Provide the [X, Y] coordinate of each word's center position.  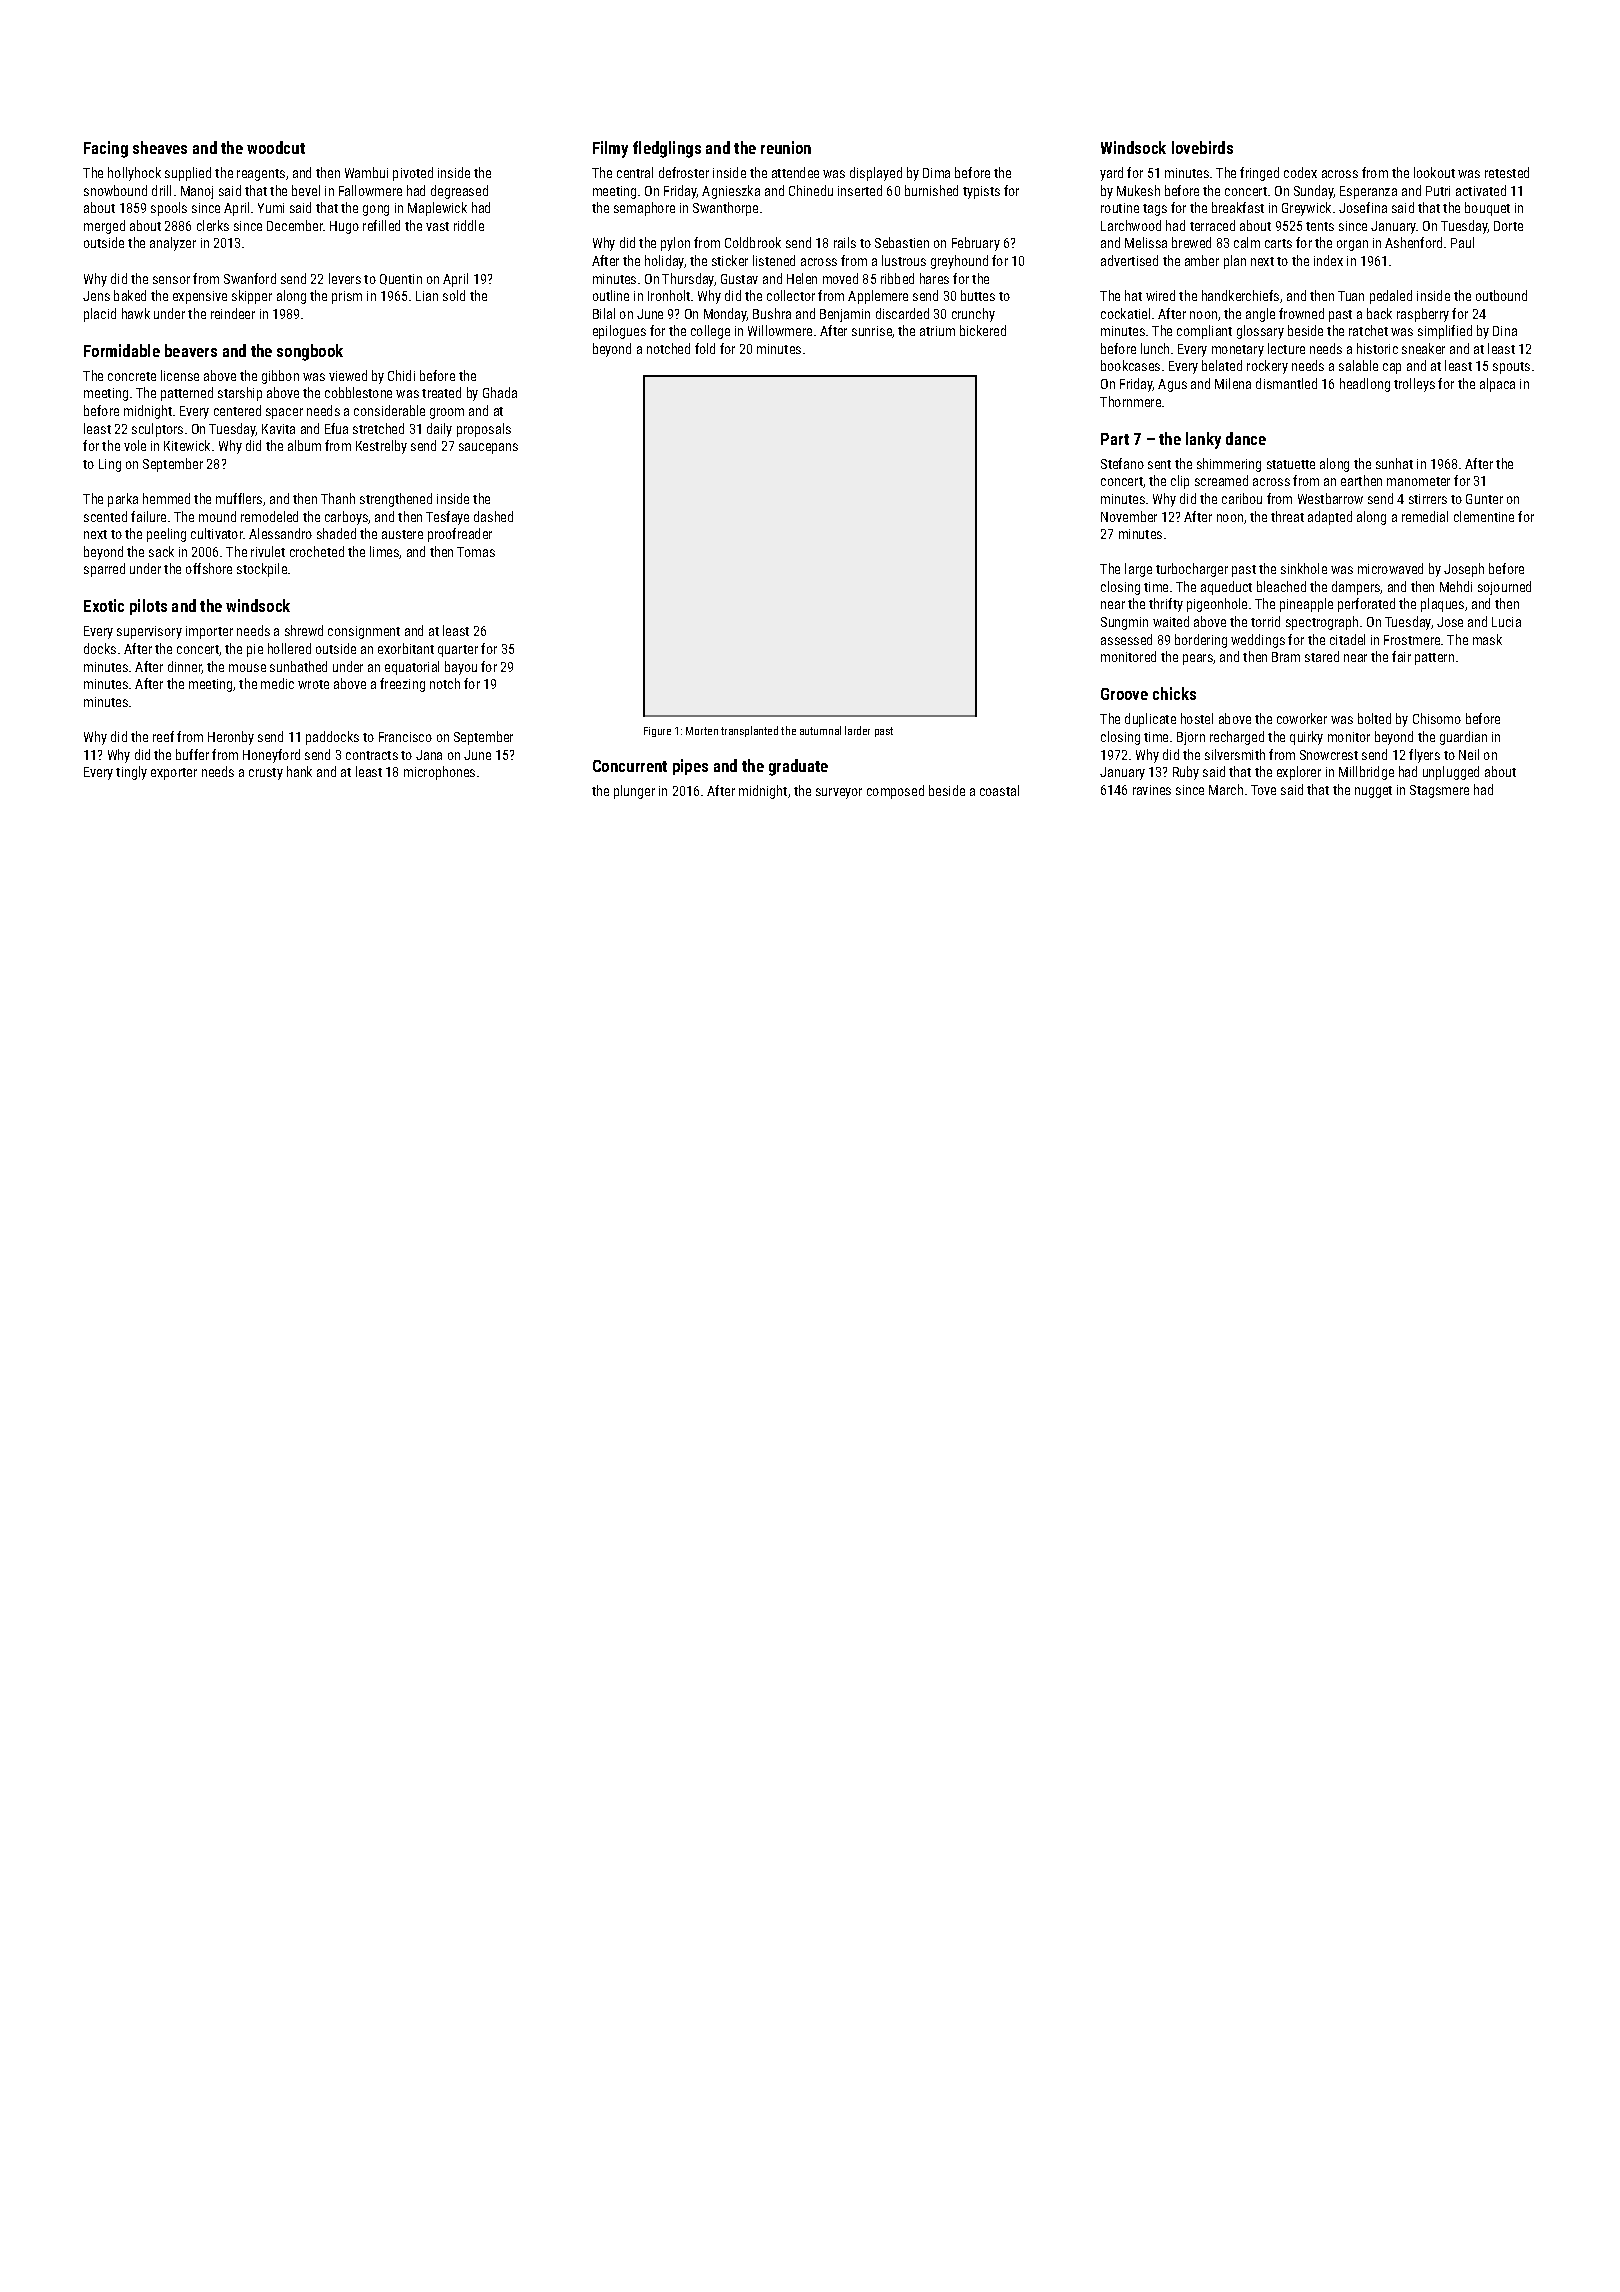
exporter [174, 774]
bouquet [1487, 209]
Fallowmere [370, 190]
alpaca [1497, 385]
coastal [999, 790]
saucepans [488, 448]
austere [402, 534]
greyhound [959, 262]
